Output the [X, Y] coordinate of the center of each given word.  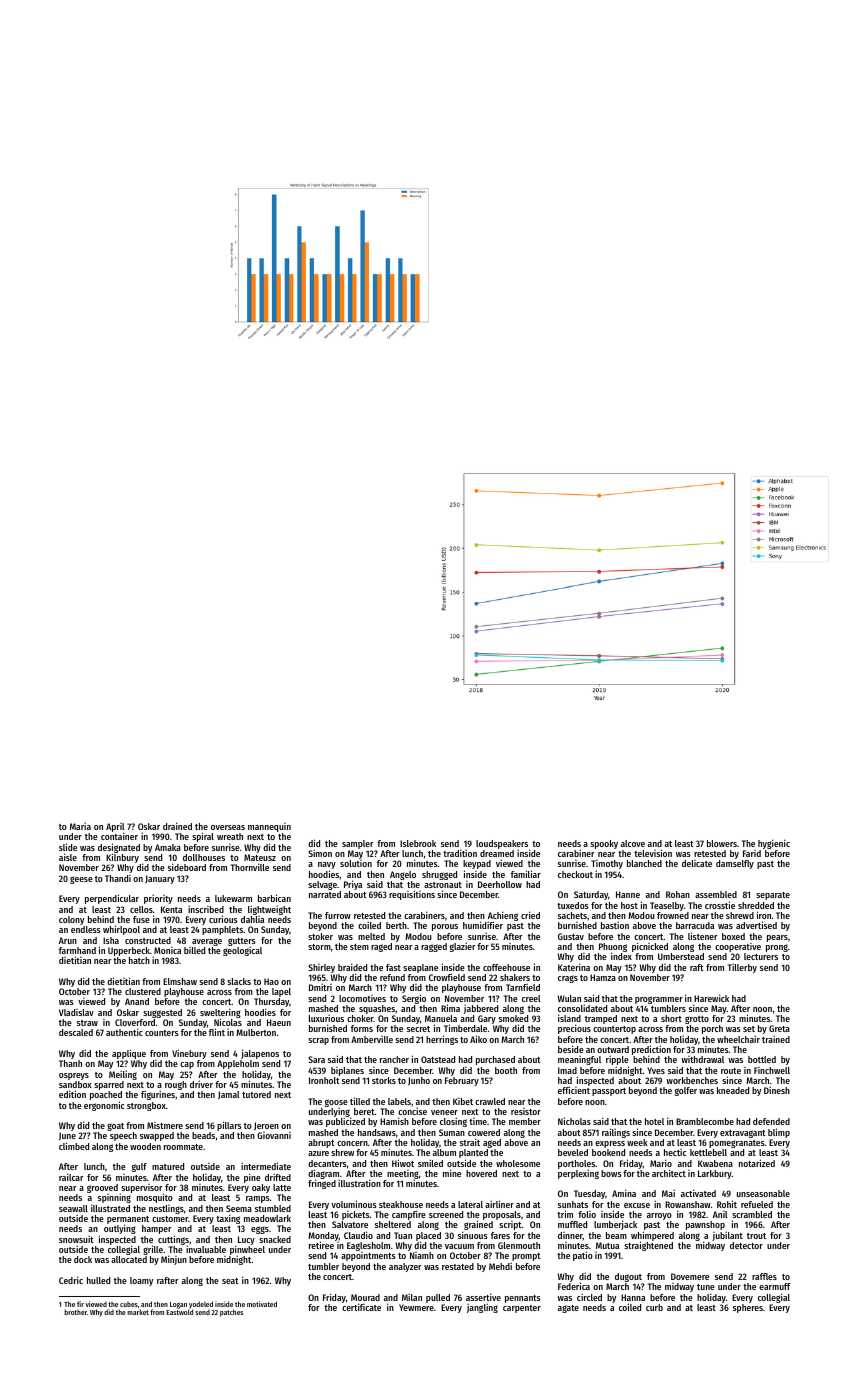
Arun [68, 940]
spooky [604, 844]
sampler [358, 844]
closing [453, 1122]
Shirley [321, 968]
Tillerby [742, 968]
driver [201, 1084]
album [444, 1152]
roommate [183, 1147]
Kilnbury [122, 858]
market [138, 1312]
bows [611, 1173]
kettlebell [708, 1152]
